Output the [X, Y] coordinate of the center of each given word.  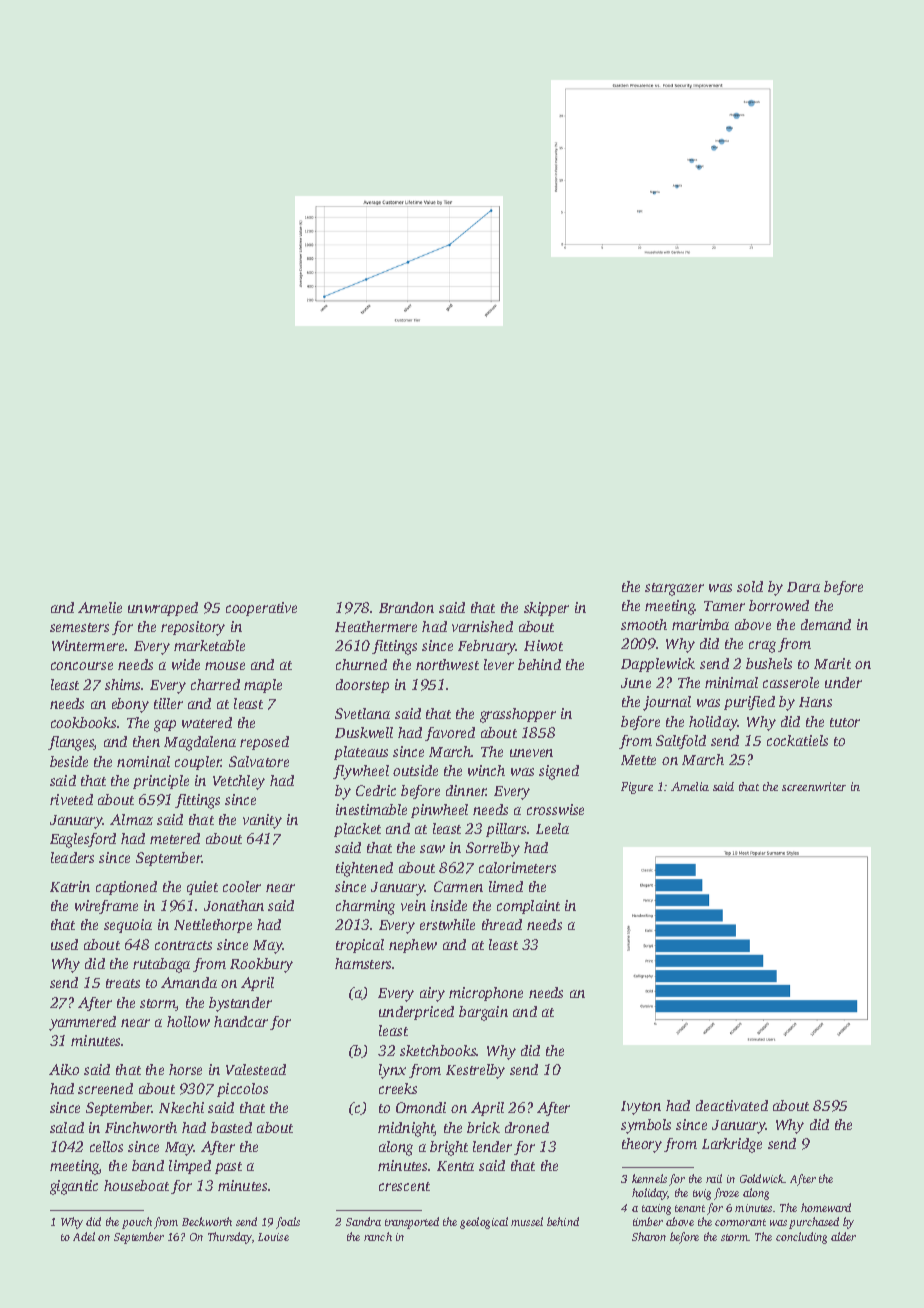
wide [186, 664]
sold [750, 586]
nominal [143, 761]
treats [123, 983]
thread [502, 924]
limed [506, 886]
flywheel [361, 772]
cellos [106, 1146]
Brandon [406, 607]
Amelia [690, 786]
